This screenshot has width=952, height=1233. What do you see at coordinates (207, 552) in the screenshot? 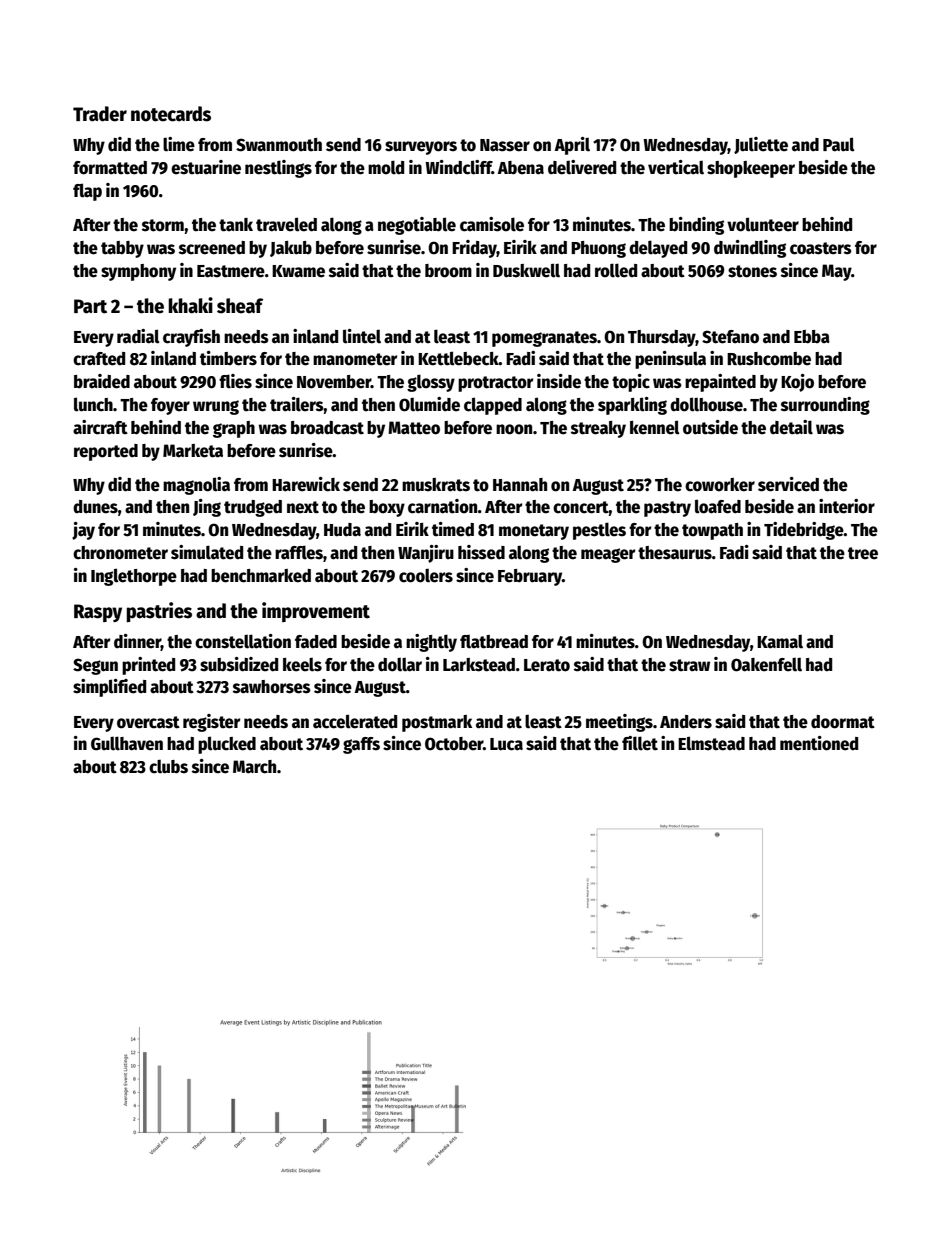
I see `simulated` at bounding box center [207, 552].
